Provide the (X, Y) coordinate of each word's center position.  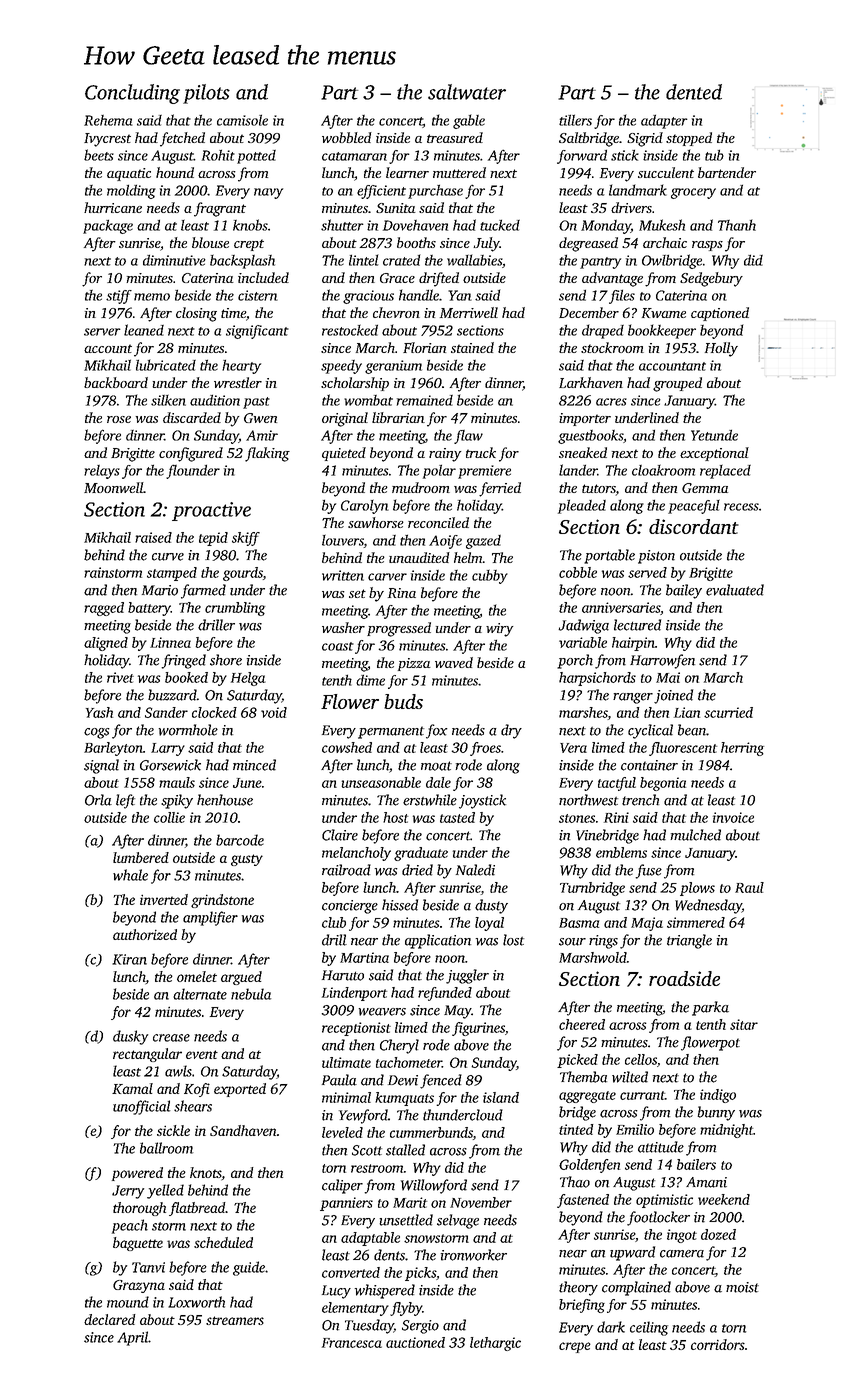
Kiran (129, 959)
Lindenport (354, 994)
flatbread (197, 1209)
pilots (206, 94)
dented (694, 92)
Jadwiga (583, 626)
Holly (721, 349)
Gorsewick (170, 765)
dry (511, 731)
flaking (267, 454)
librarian (398, 417)
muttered (459, 172)
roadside (684, 978)
